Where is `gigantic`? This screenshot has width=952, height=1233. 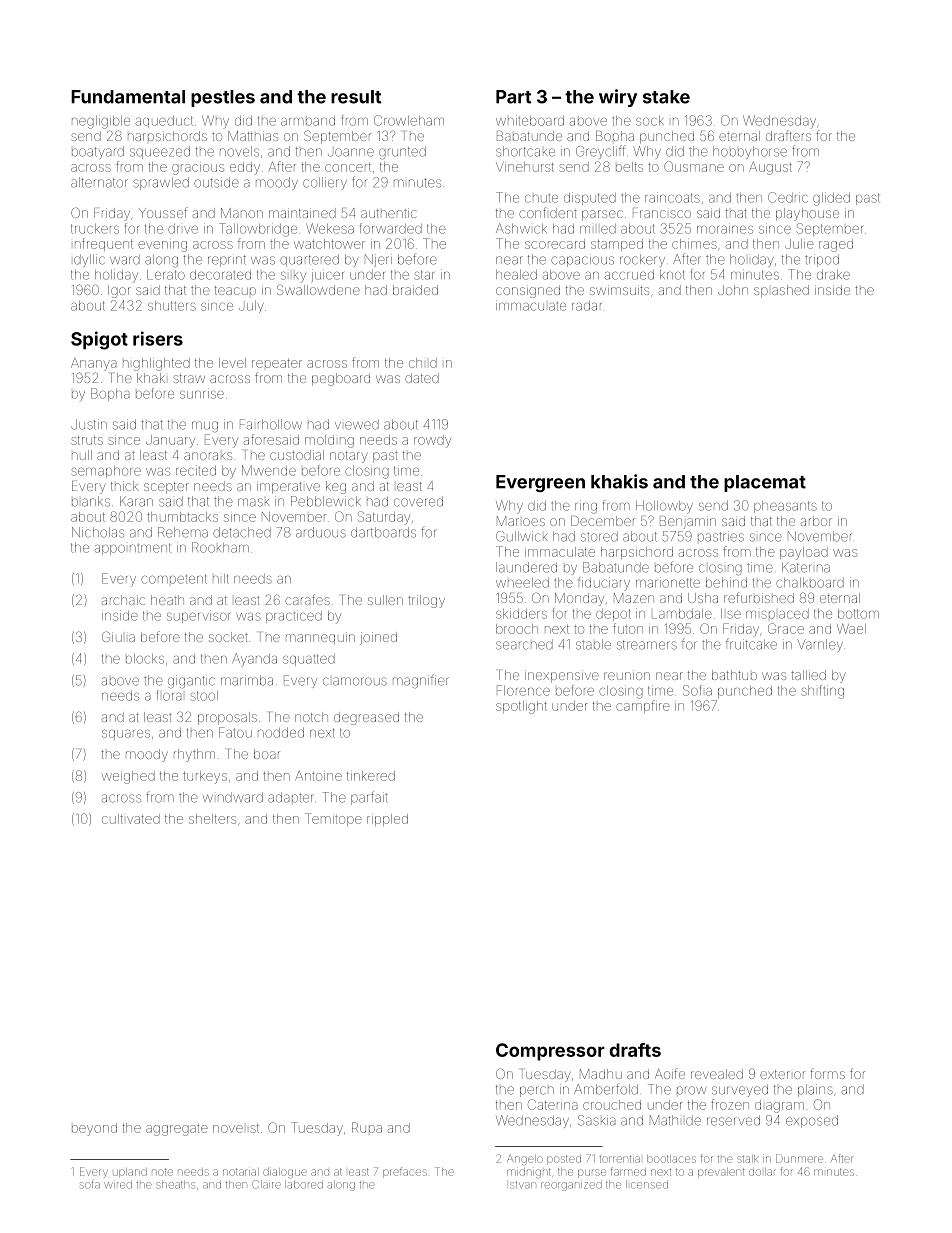
gigantic is located at coordinates (191, 682).
